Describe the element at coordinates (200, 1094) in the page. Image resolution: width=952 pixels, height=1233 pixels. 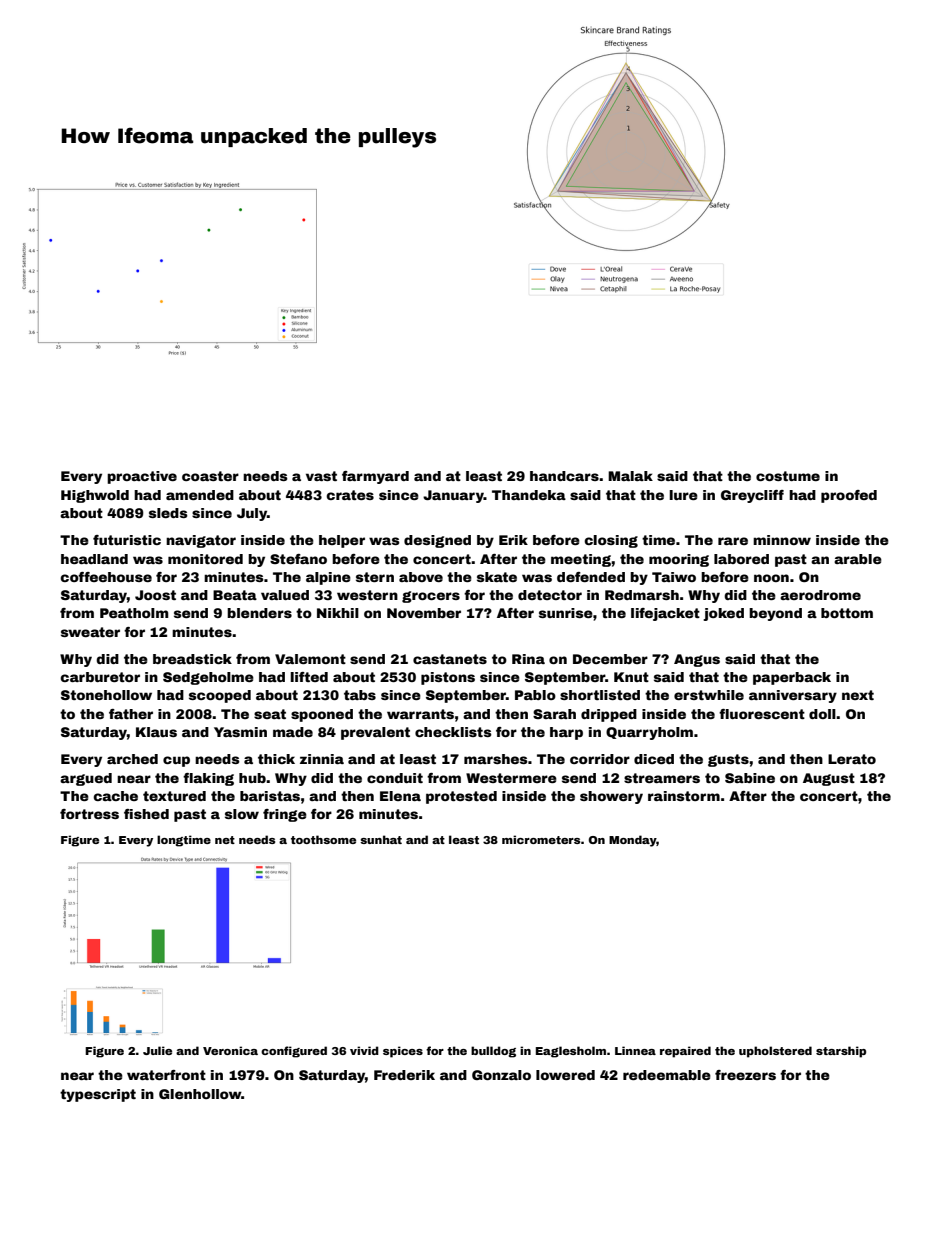
I see `Glenhollow` at that location.
